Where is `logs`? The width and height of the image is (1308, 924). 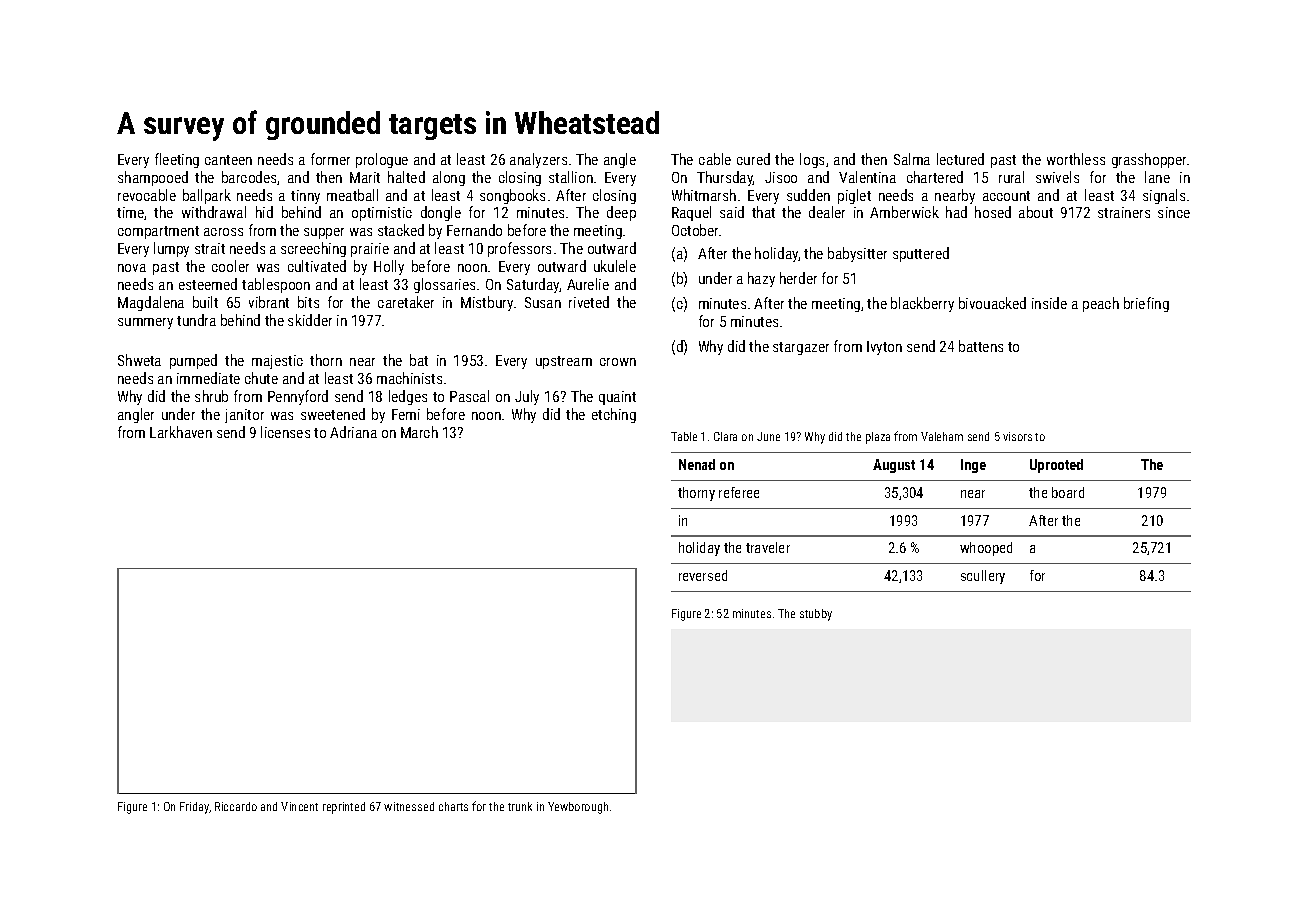 logs is located at coordinates (812, 160).
